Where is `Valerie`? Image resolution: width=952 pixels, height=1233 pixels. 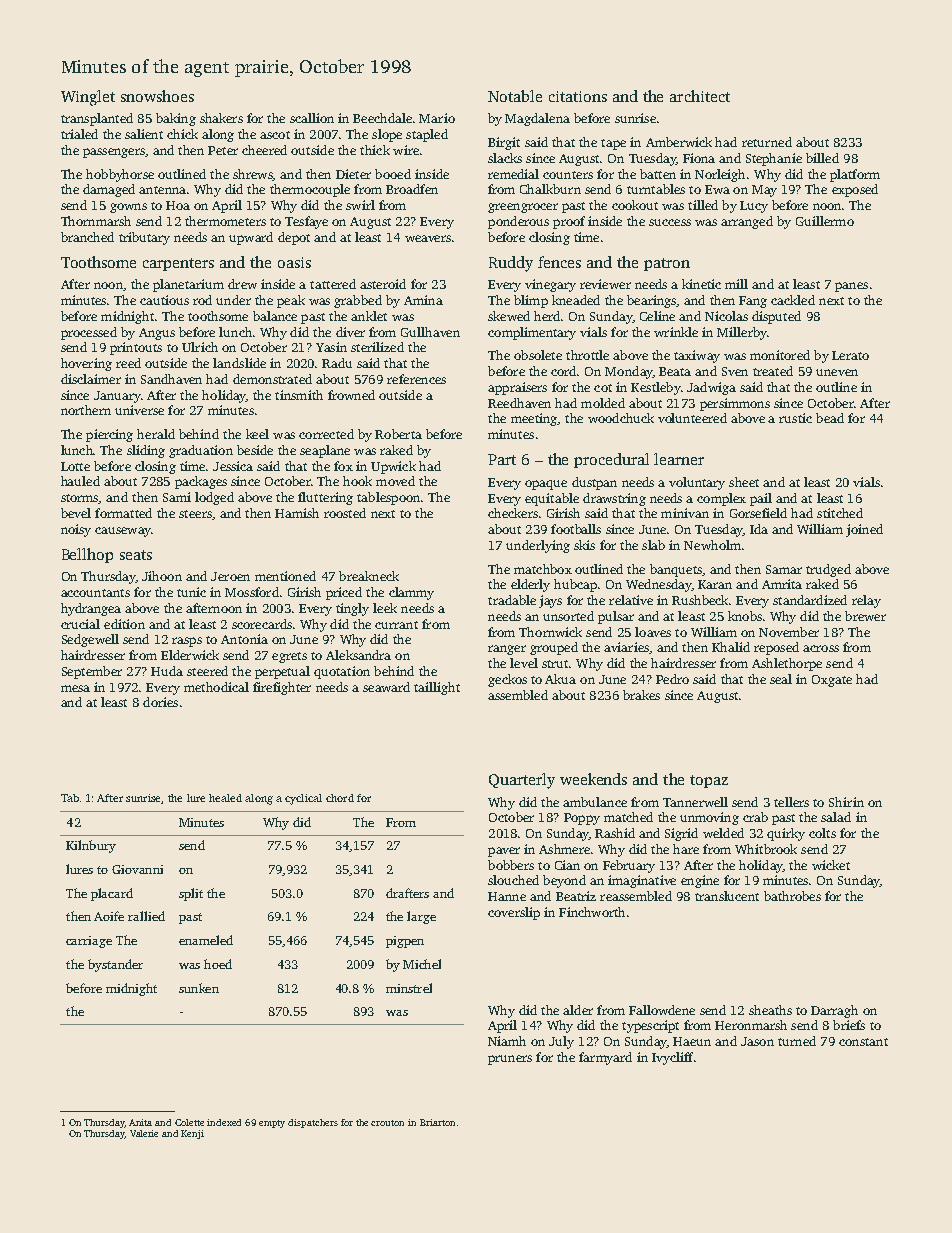
Valerie is located at coordinates (144, 1133).
